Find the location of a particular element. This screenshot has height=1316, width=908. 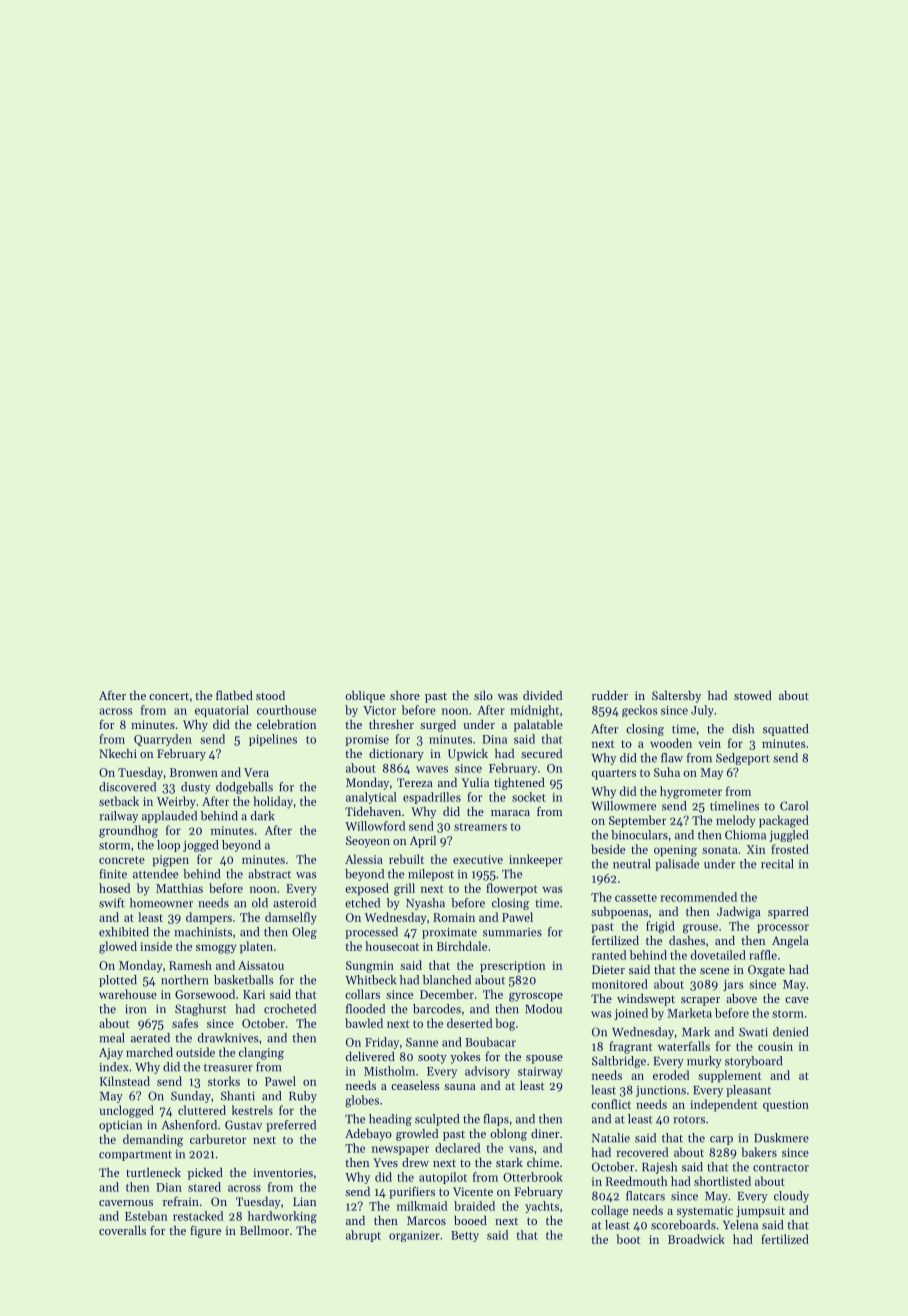

flaw is located at coordinates (672, 758).
